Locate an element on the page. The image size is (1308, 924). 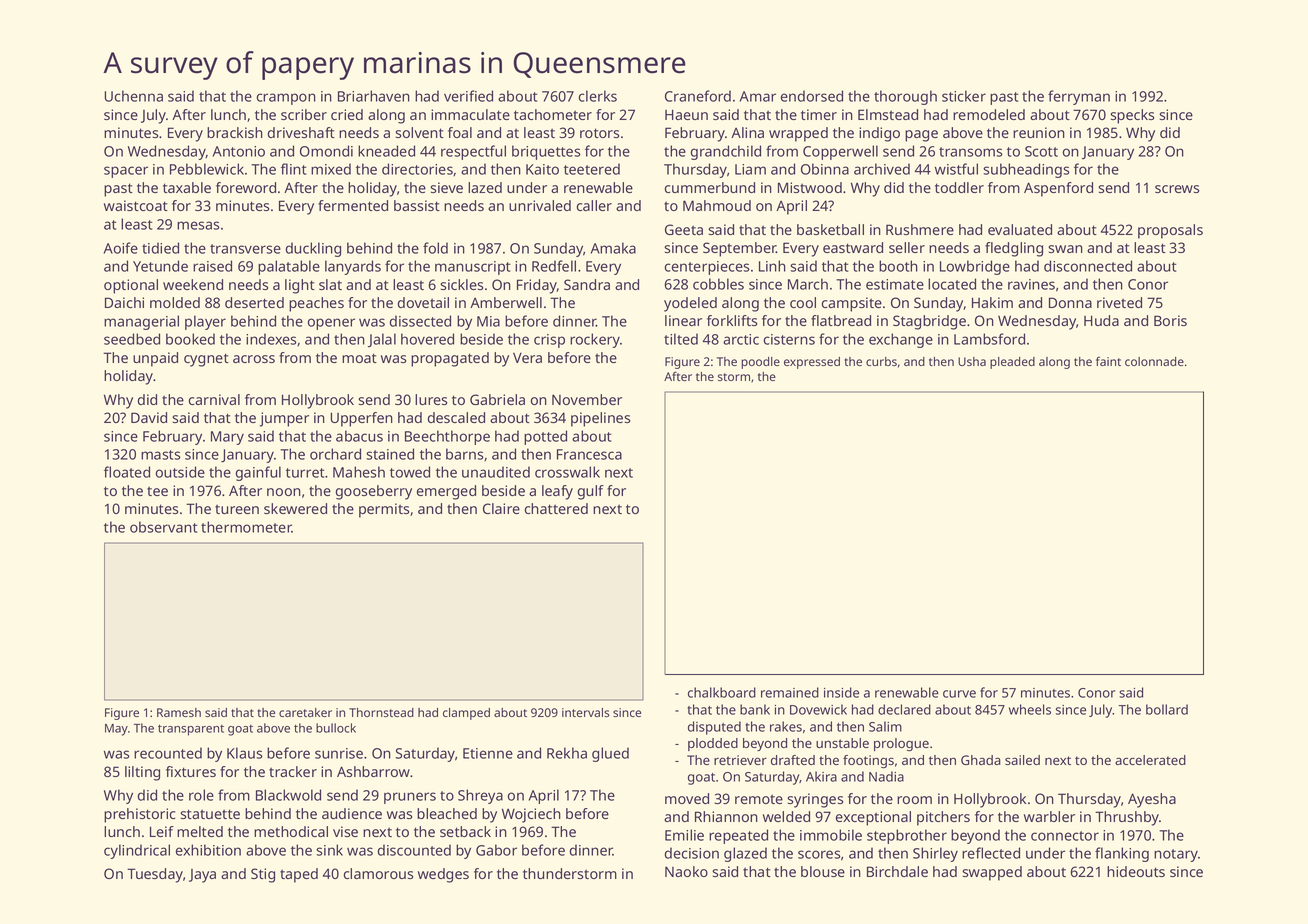
faint is located at coordinates (1108, 361).
